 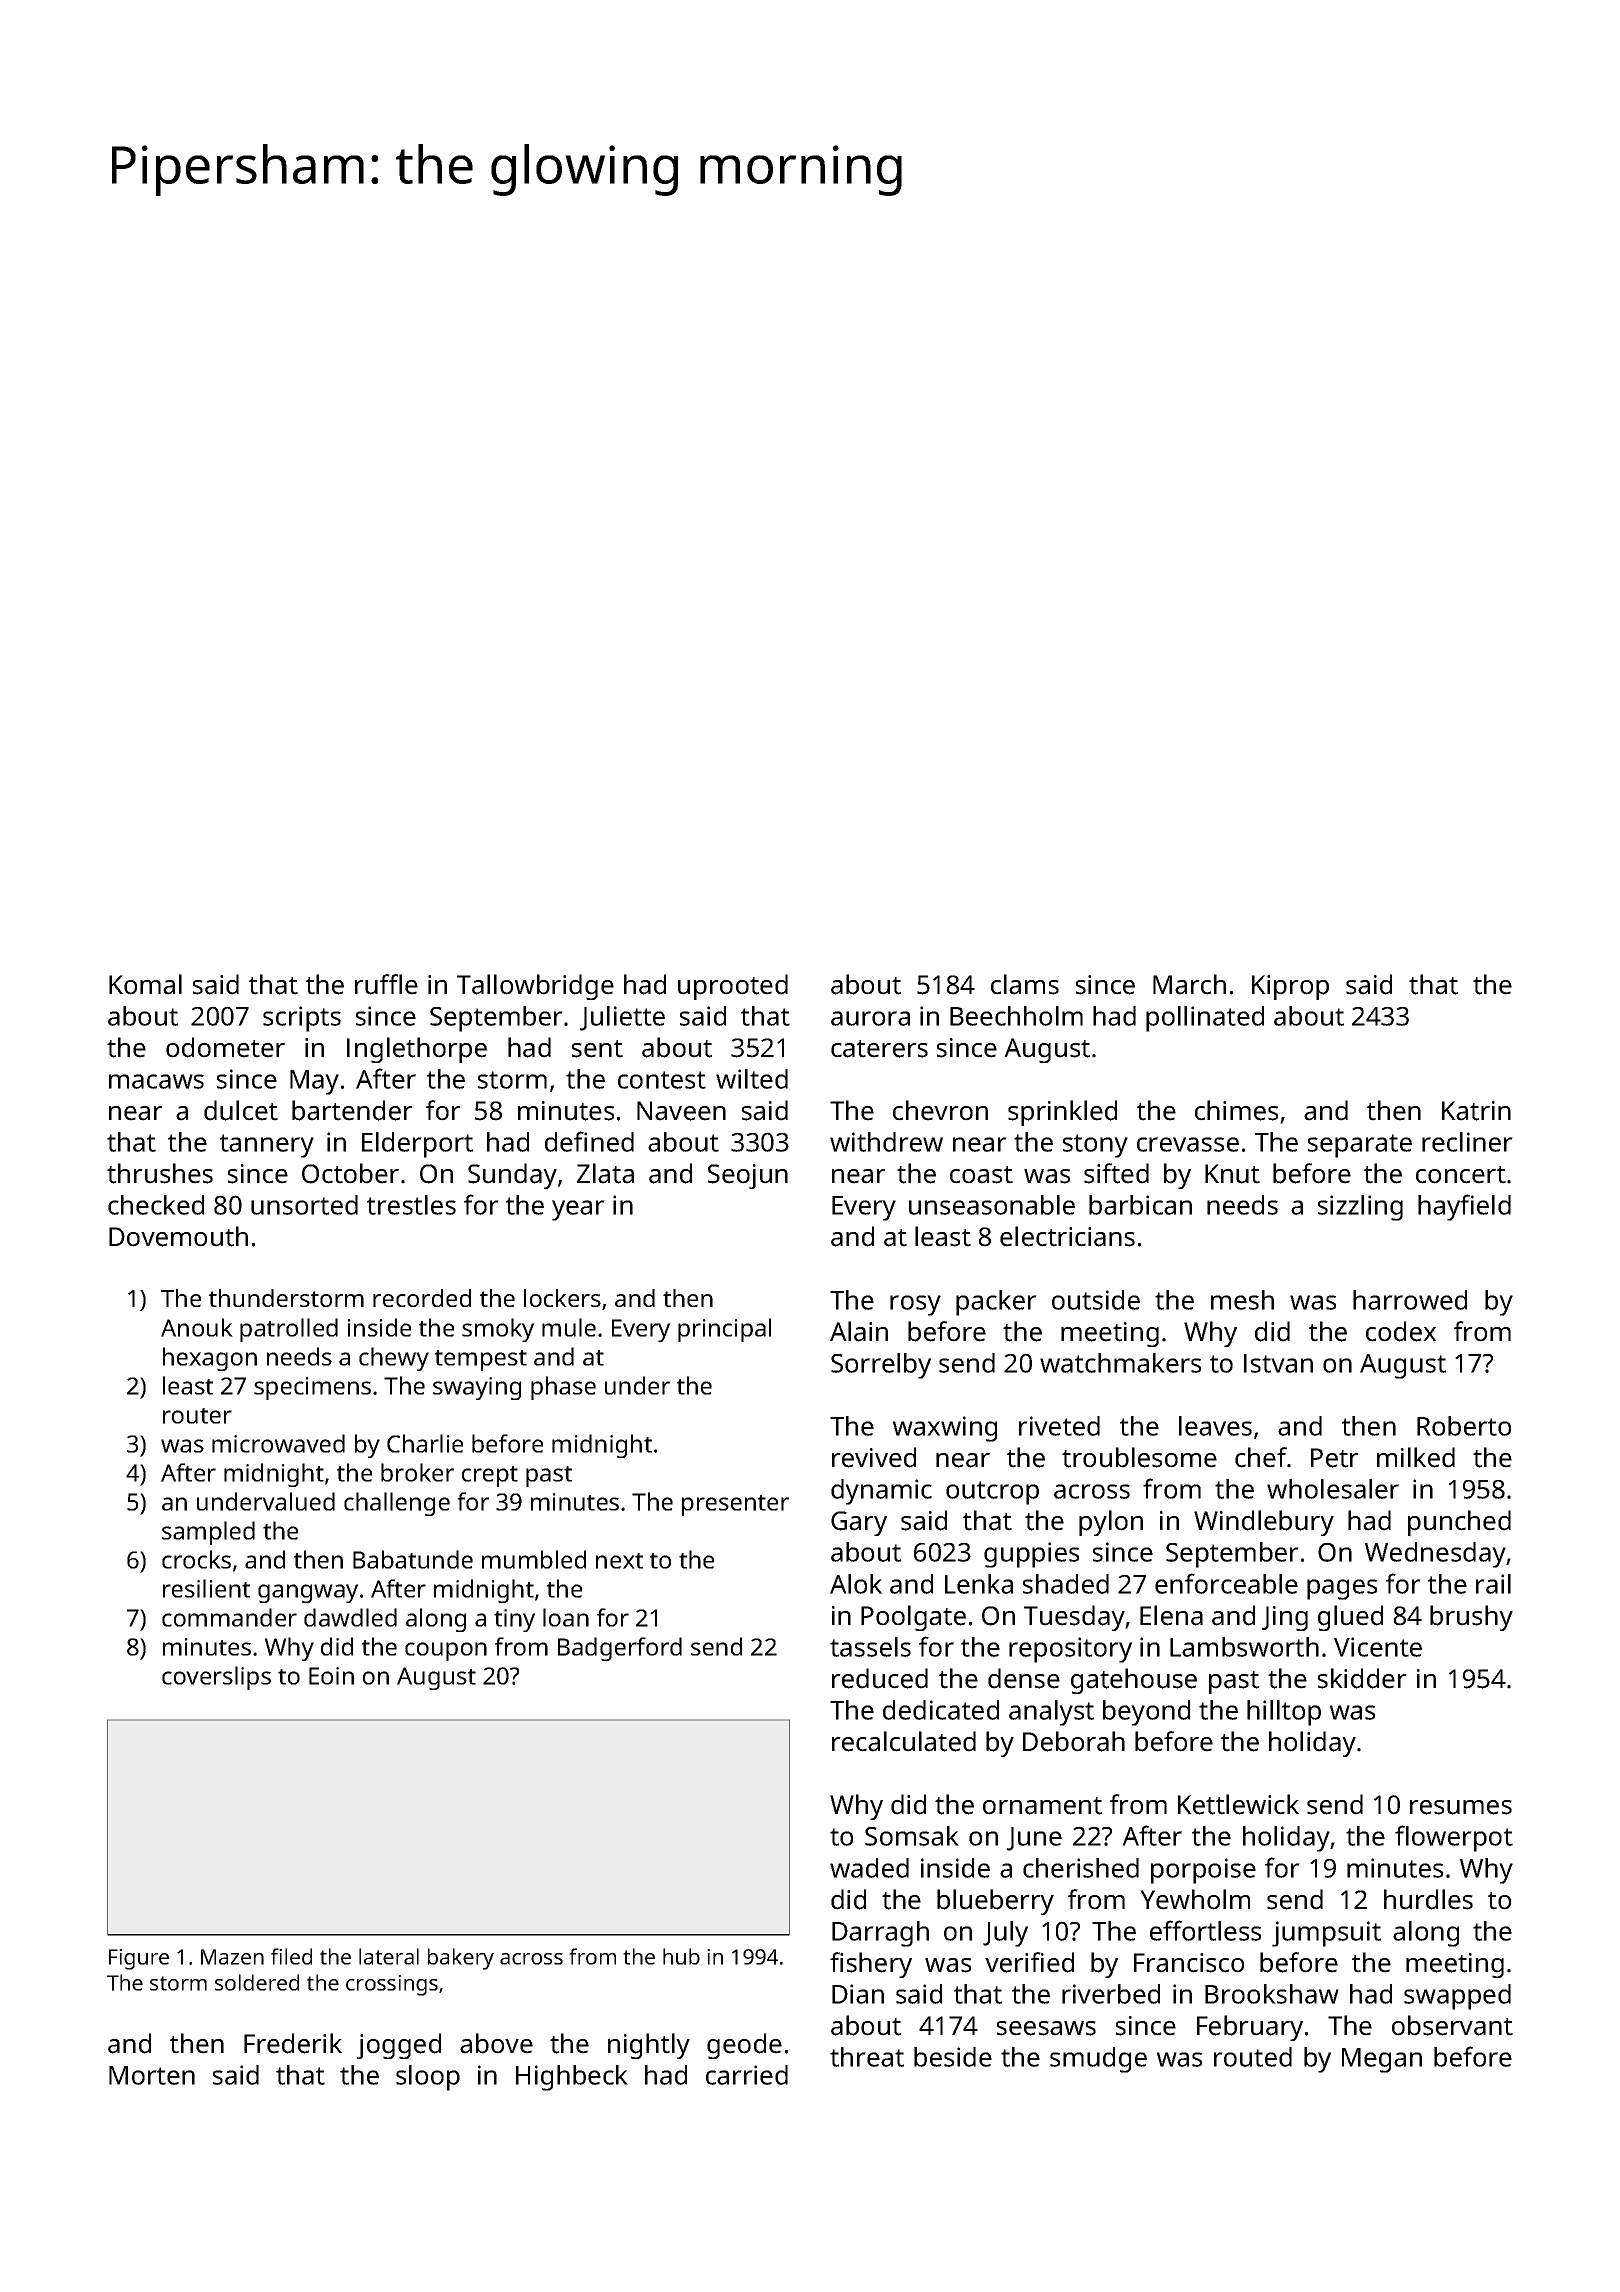 What do you see at coordinates (152, 2075) in the document?
I see `Morten` at bounding box center [152, 2075].
